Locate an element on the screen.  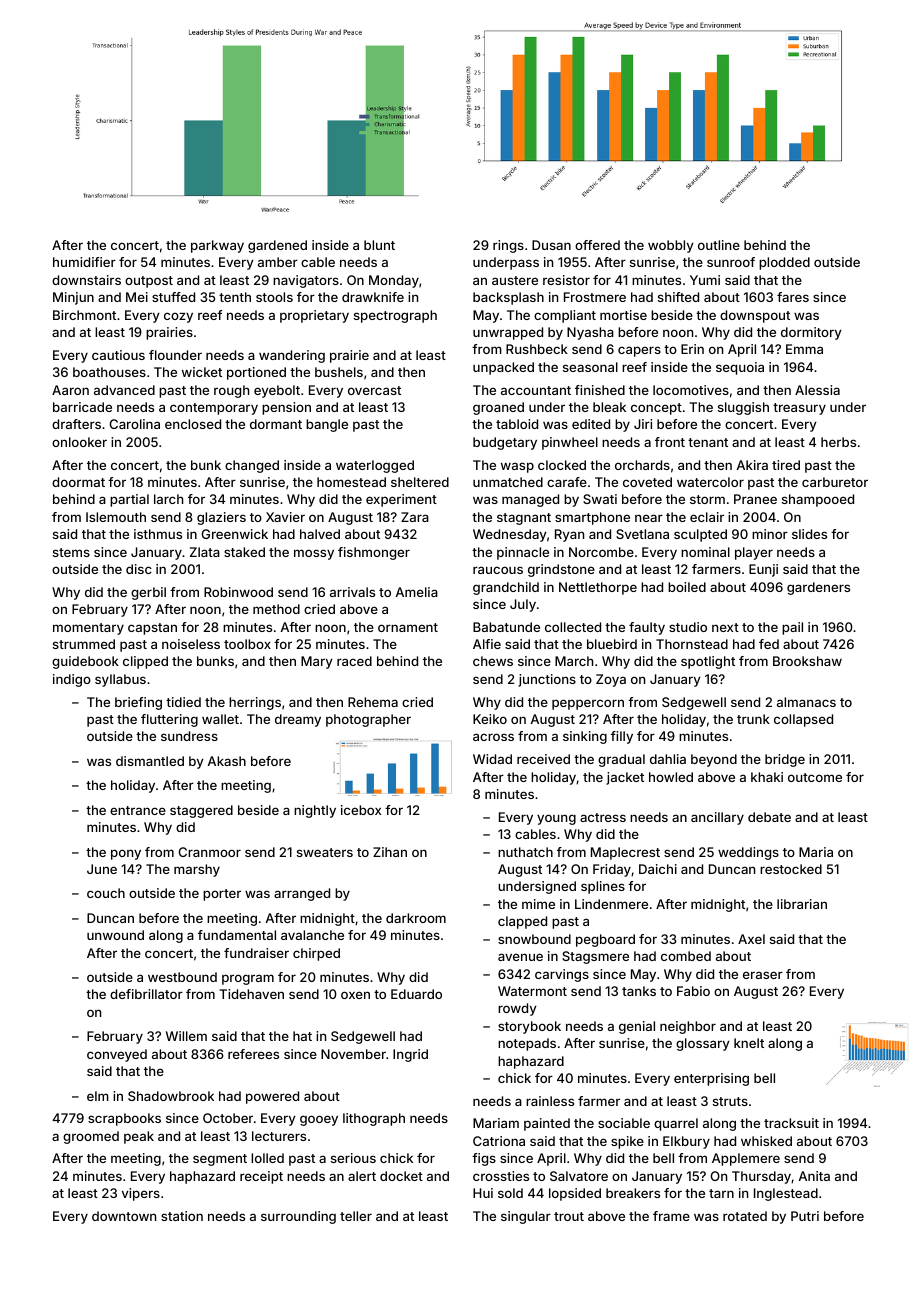
surrounding is located at coordinates (298, 1217).
